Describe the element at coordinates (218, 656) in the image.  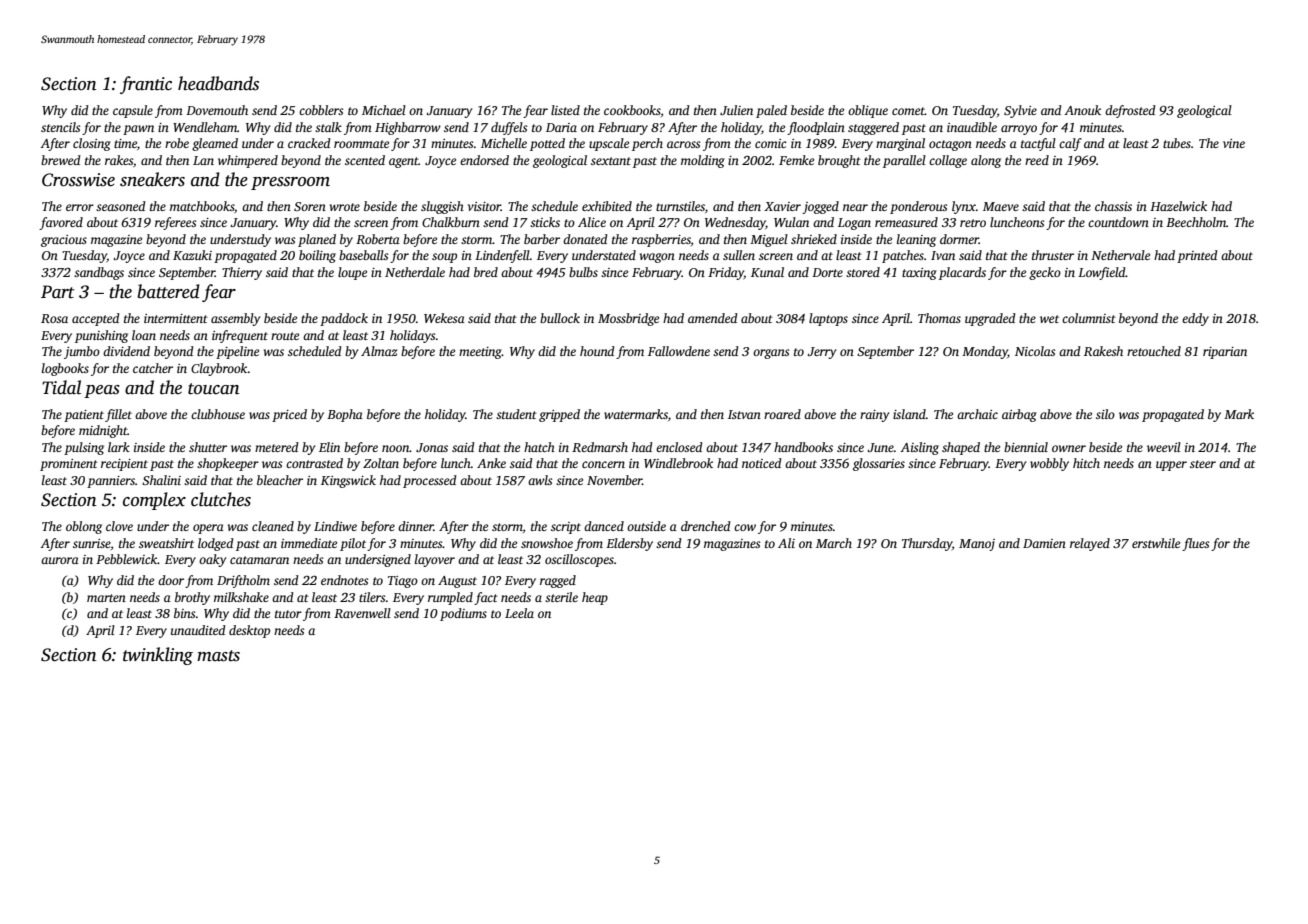
I see `masts` at that location.
